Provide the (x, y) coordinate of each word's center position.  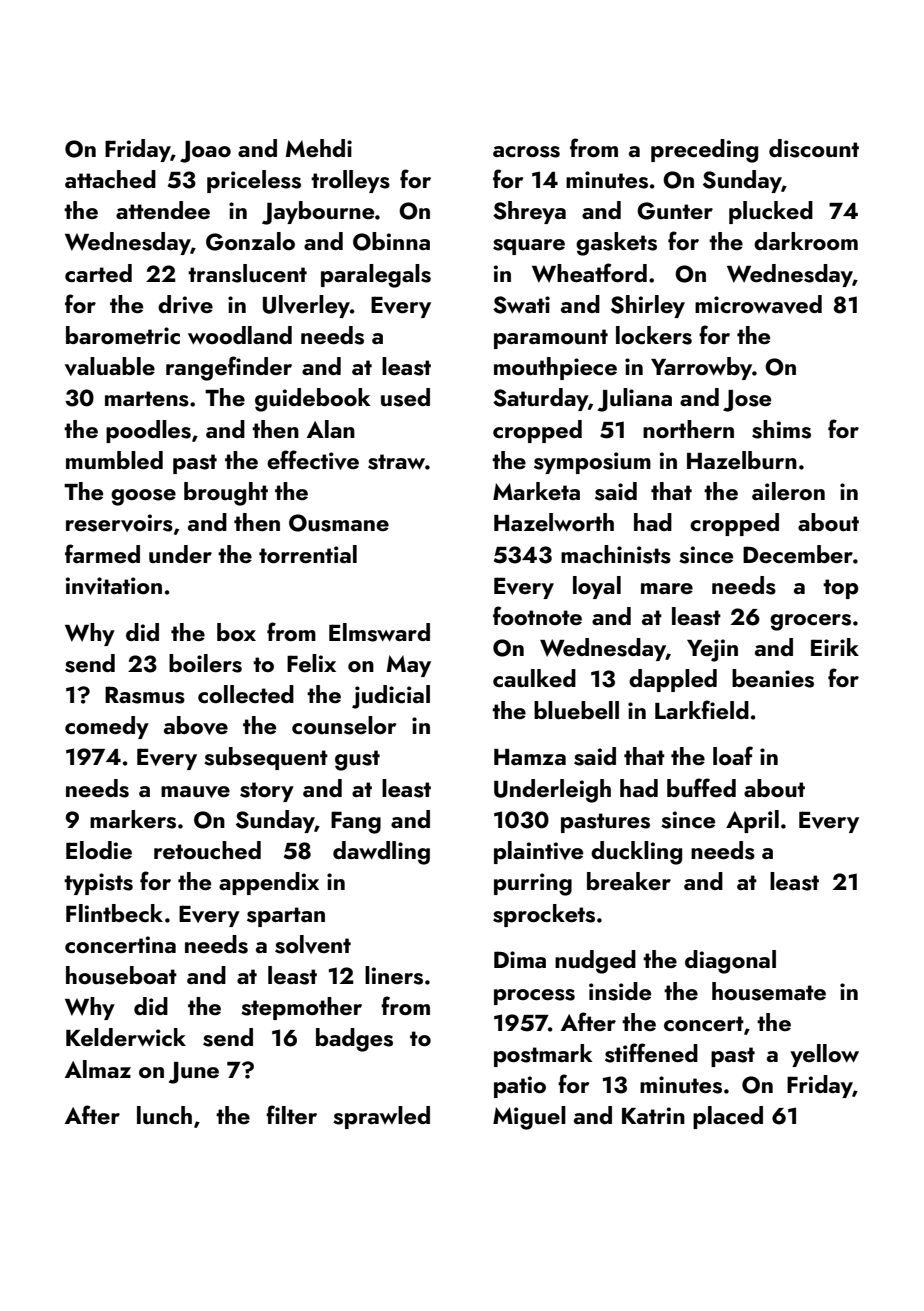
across (526, 152)
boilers (205, 663)
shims (781, 429)
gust (357, 760)
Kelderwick (126, 1037)
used (405, 397)
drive (185, 304)
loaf (733, 755)
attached (110, 179)
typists (98, 884)
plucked (771, 212)
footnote (537, 615)
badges (354, 1040)
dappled (673, 680)
